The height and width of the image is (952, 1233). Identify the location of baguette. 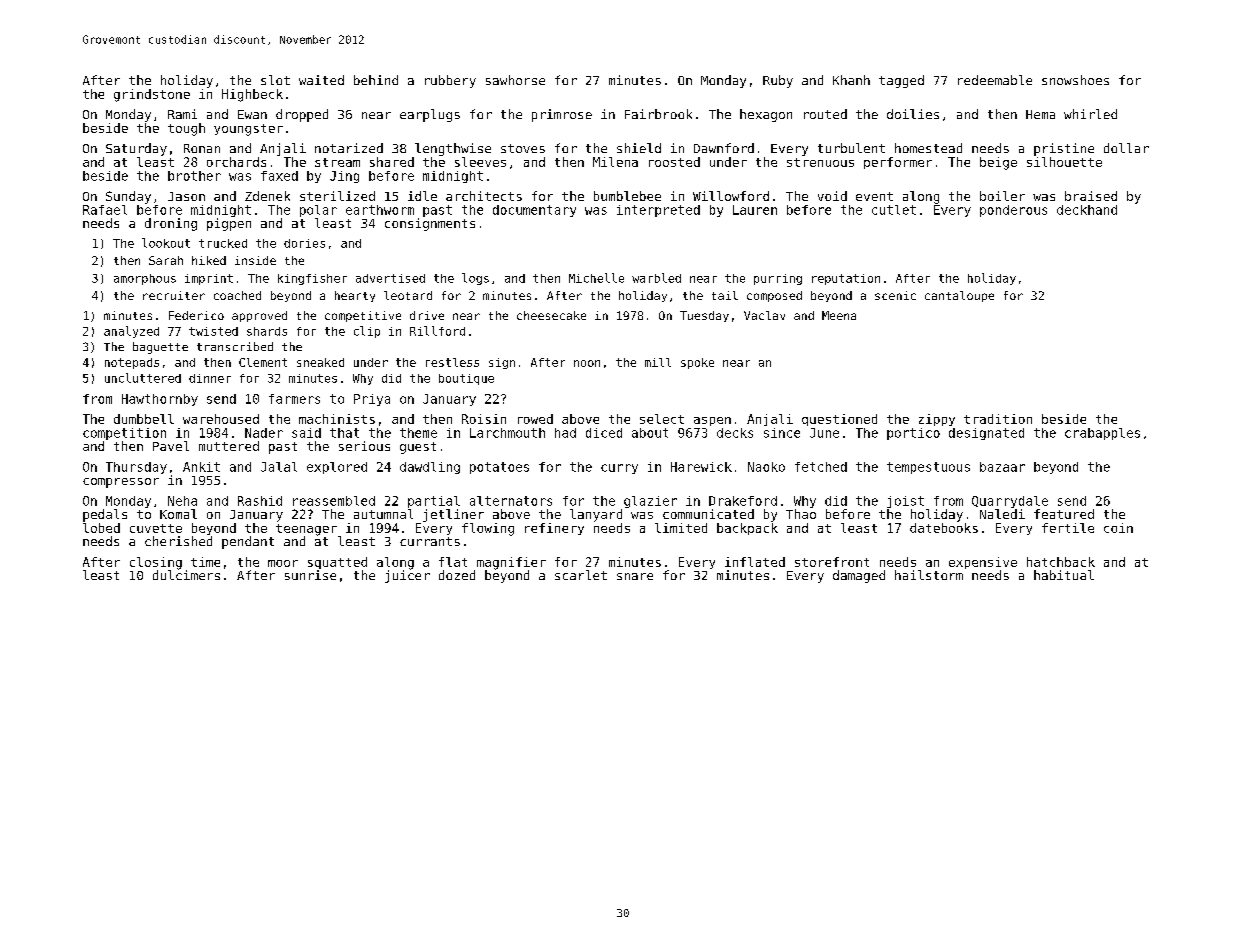
(160, 348).
